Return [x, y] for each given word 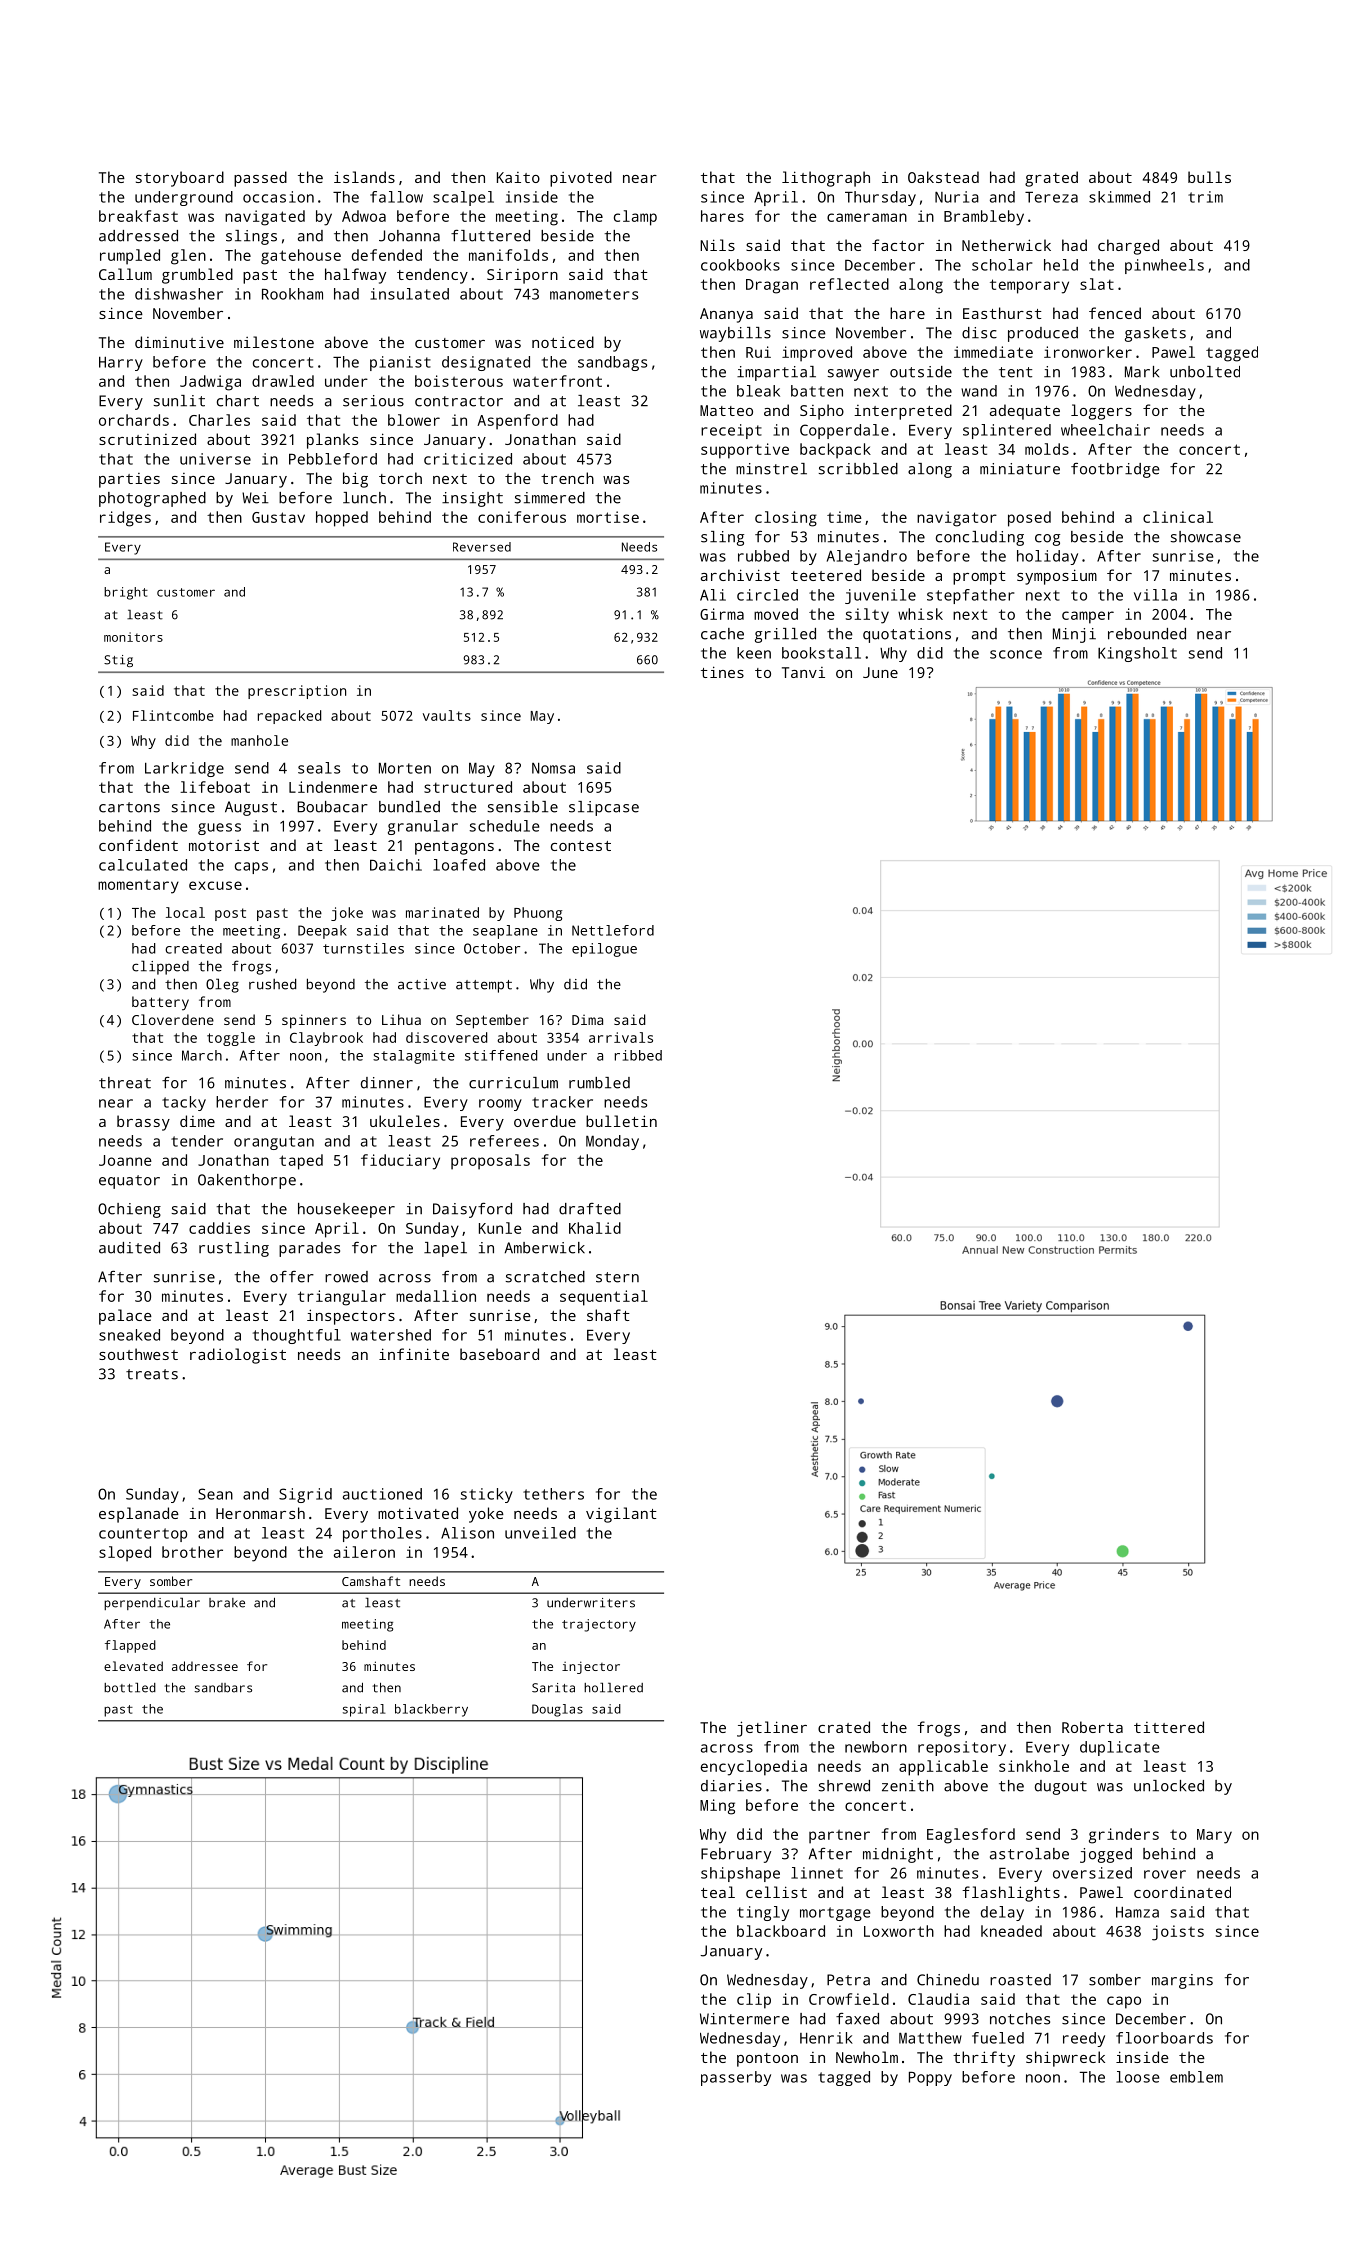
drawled [283, 381]
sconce [1016, 654]
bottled [130, 1688]
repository [962, 1748]
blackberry [431, 1710]
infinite [414, 1354]
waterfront [557, 381]
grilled [785, 635]
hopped [342, 519]
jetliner [772, 1729]
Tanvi [803, 672]
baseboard [499, 1354]
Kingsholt [1137, 654]
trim [1205, 197]
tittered [1169, 1727]
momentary [138, 886]
